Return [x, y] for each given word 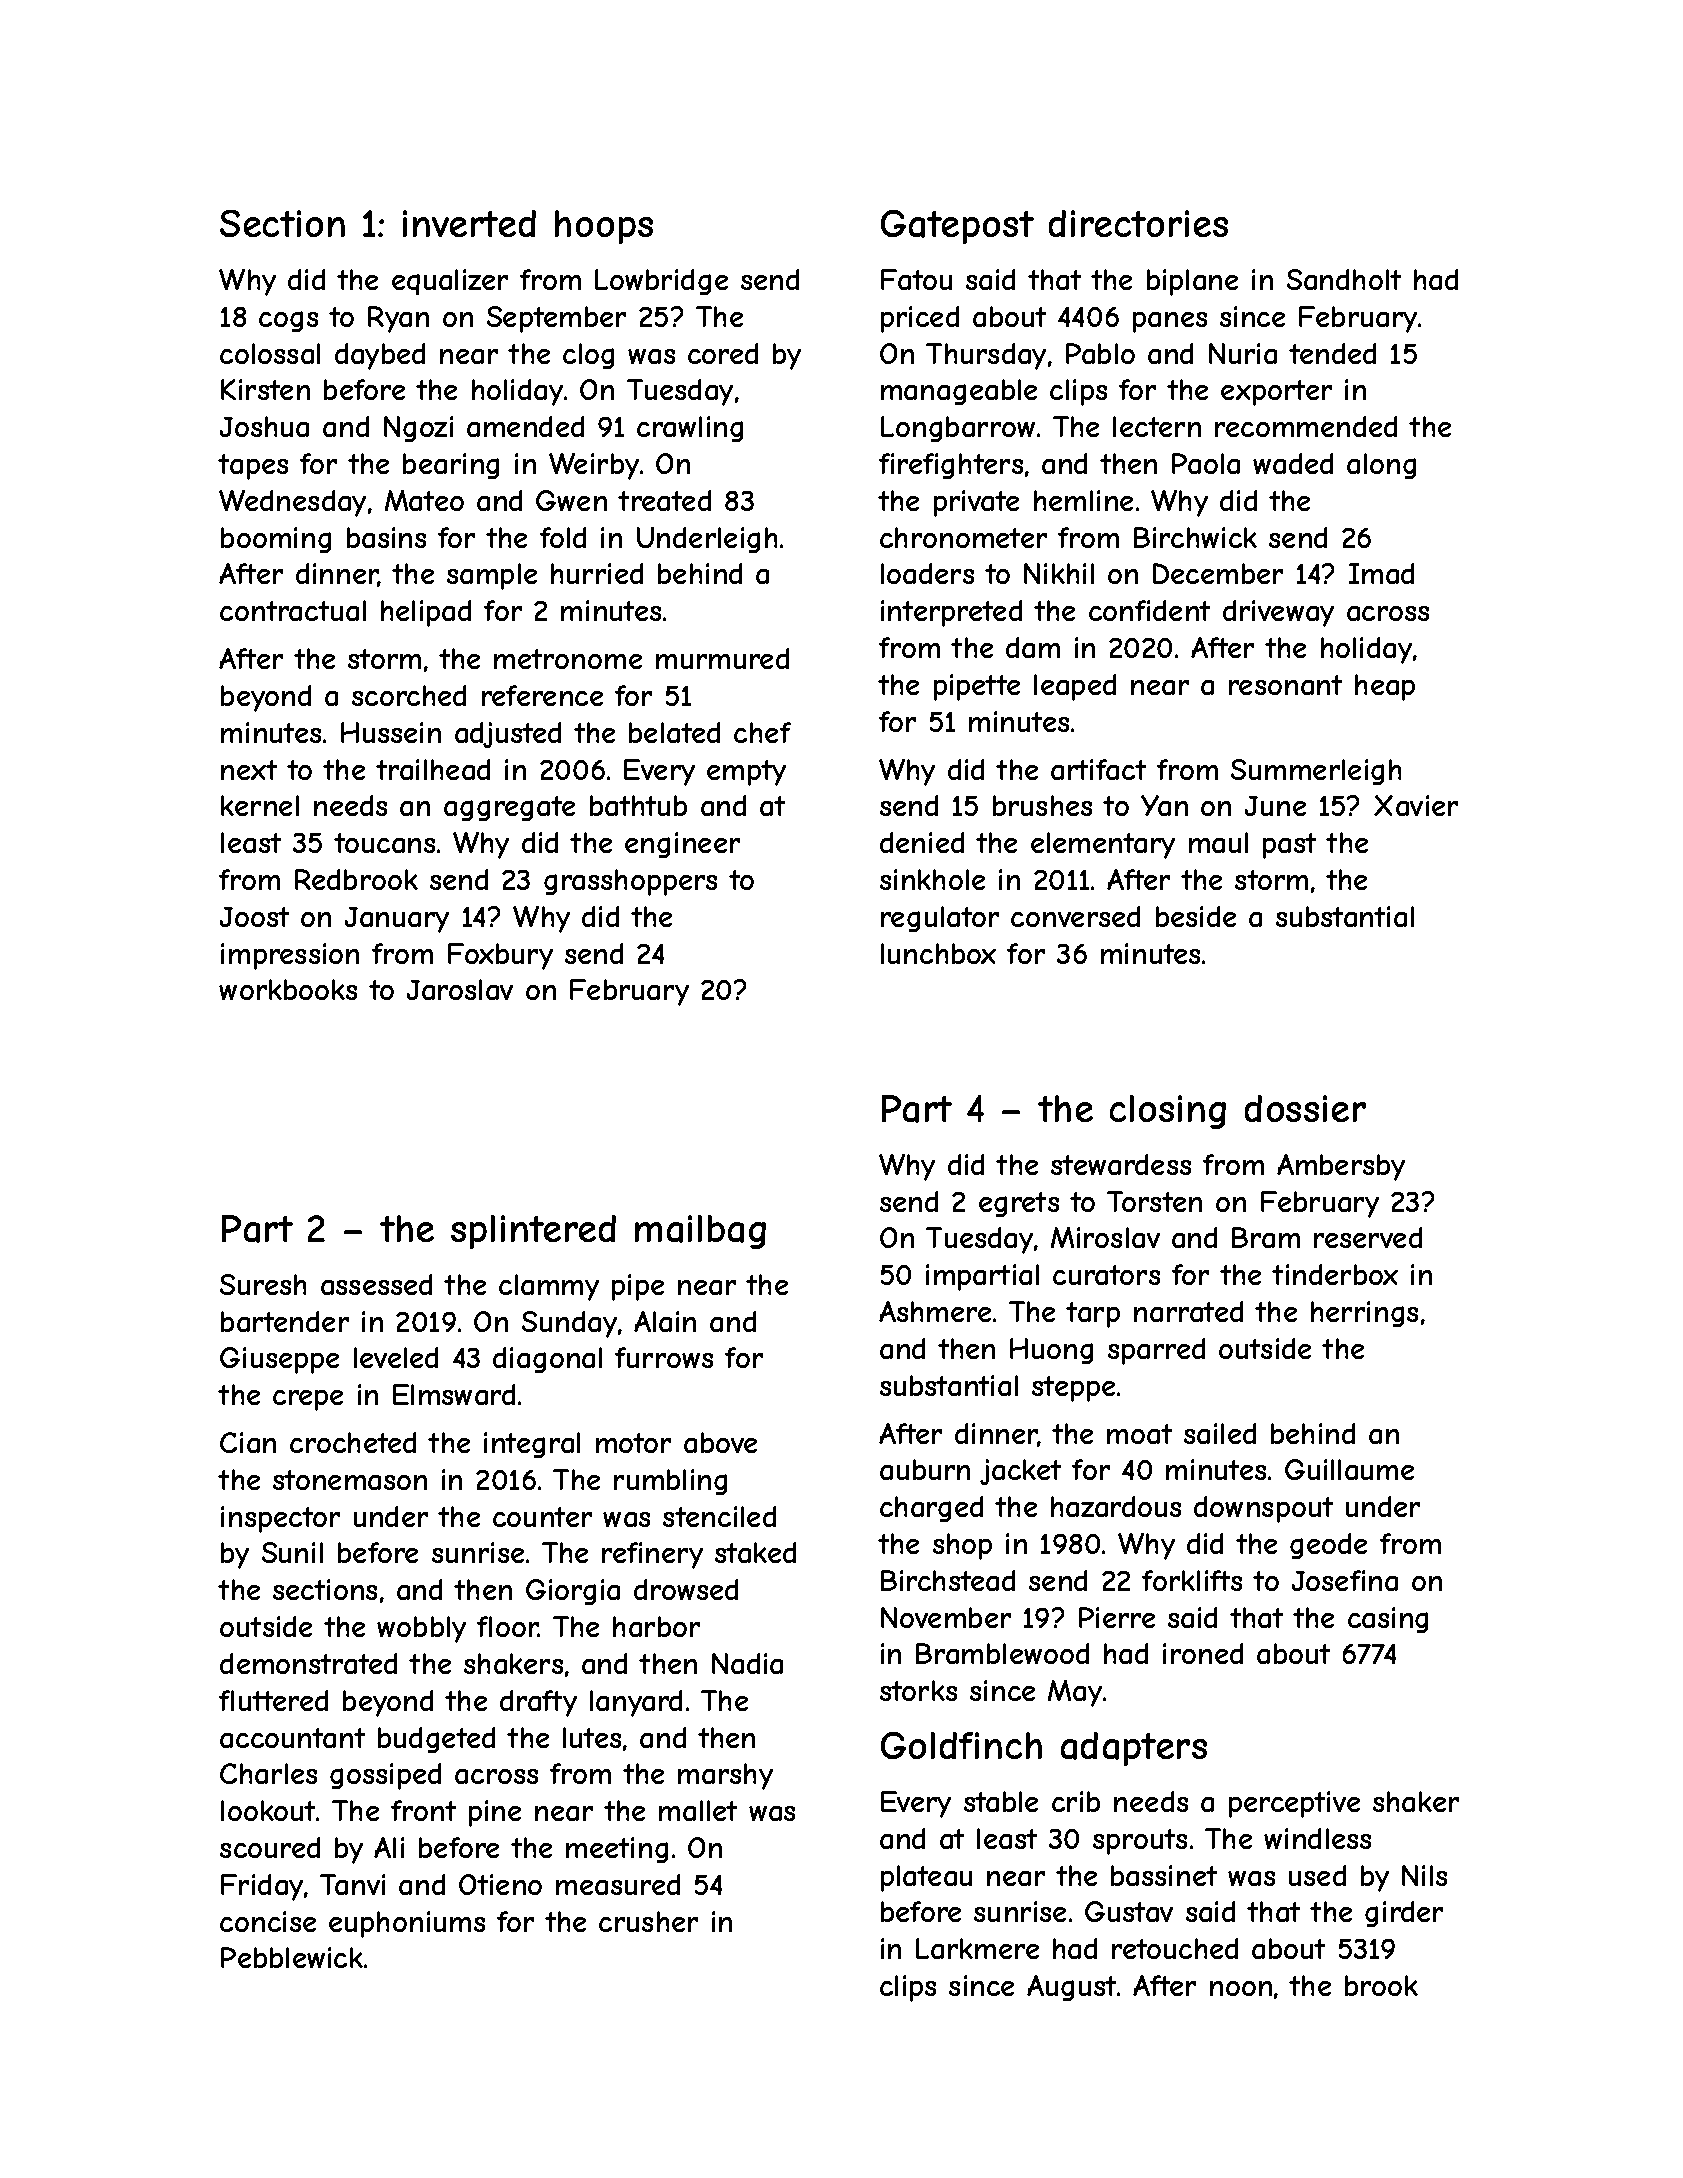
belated [674, 732]
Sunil [292, 1552]
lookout [269, 1810]
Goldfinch [961, 1745]
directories [1138, 223]
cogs [288, 321]
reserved [1368, 1237]
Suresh [263, 1284]
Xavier [1416, 805]
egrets [1019, 1204]
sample [492, 576]
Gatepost [957, 227]
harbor [656, 1626]
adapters [1134, 1749]
